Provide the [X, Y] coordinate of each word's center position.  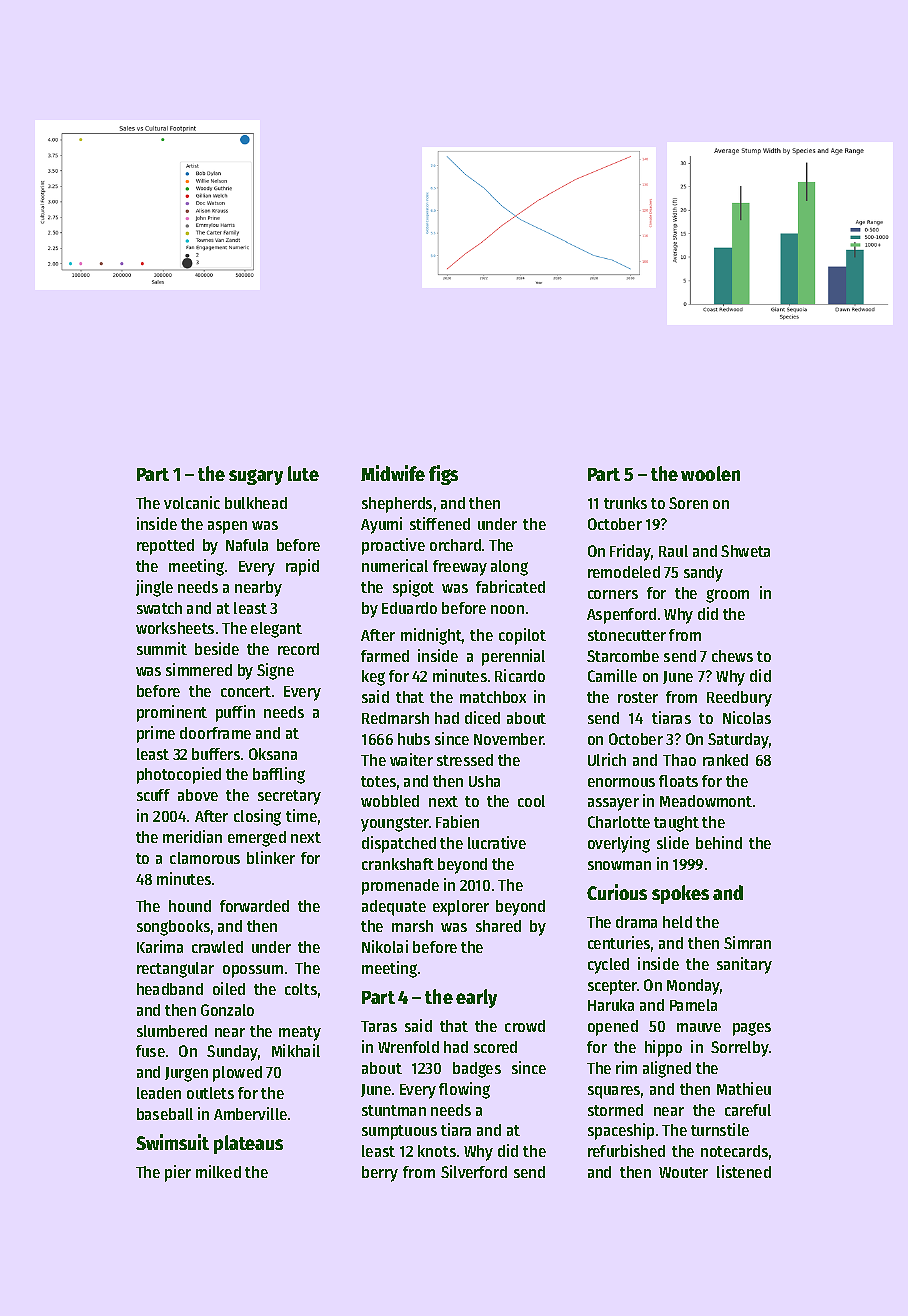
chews [732, 656]
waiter [411, 759]
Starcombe [623, 656]
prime [156, 734]
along [509, 568]
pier [178, 1173]
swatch [159, 608]
